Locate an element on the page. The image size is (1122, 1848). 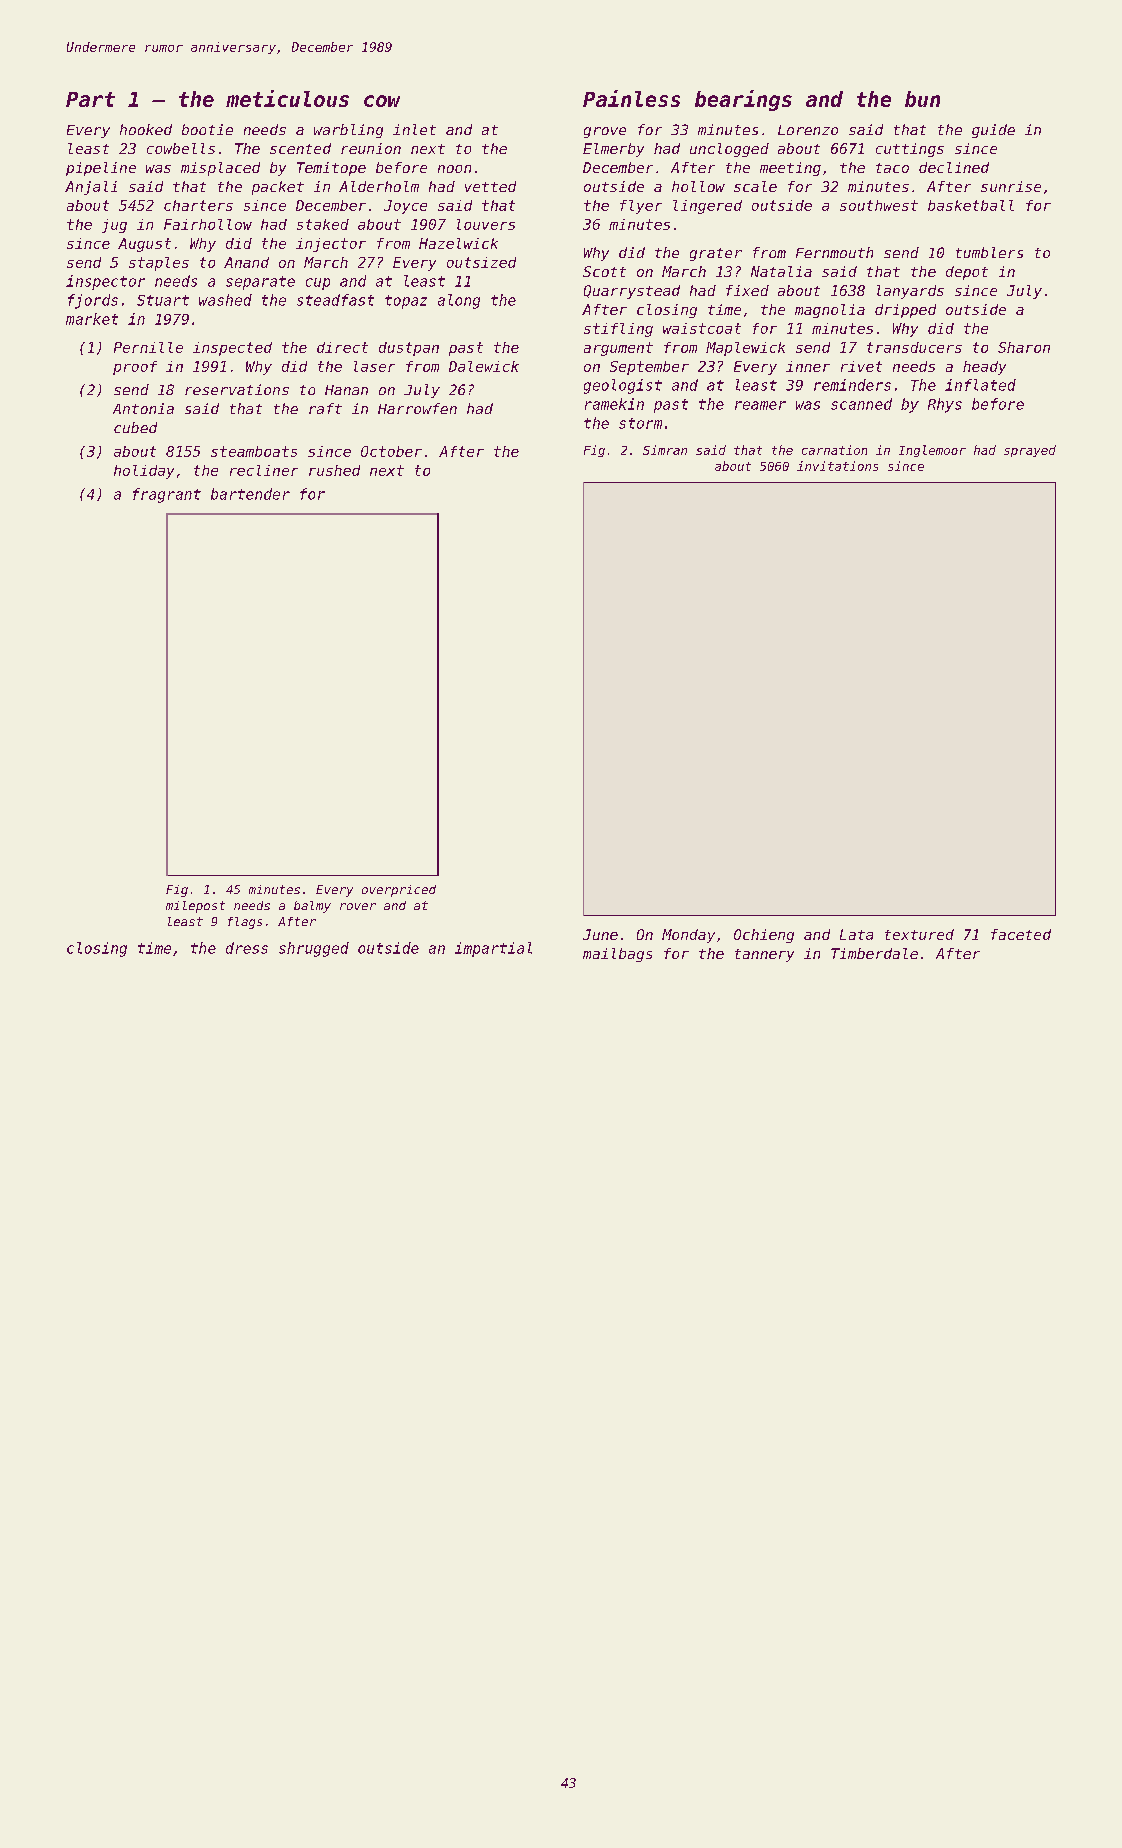
overpriced is located at coordinates (399, 891).
